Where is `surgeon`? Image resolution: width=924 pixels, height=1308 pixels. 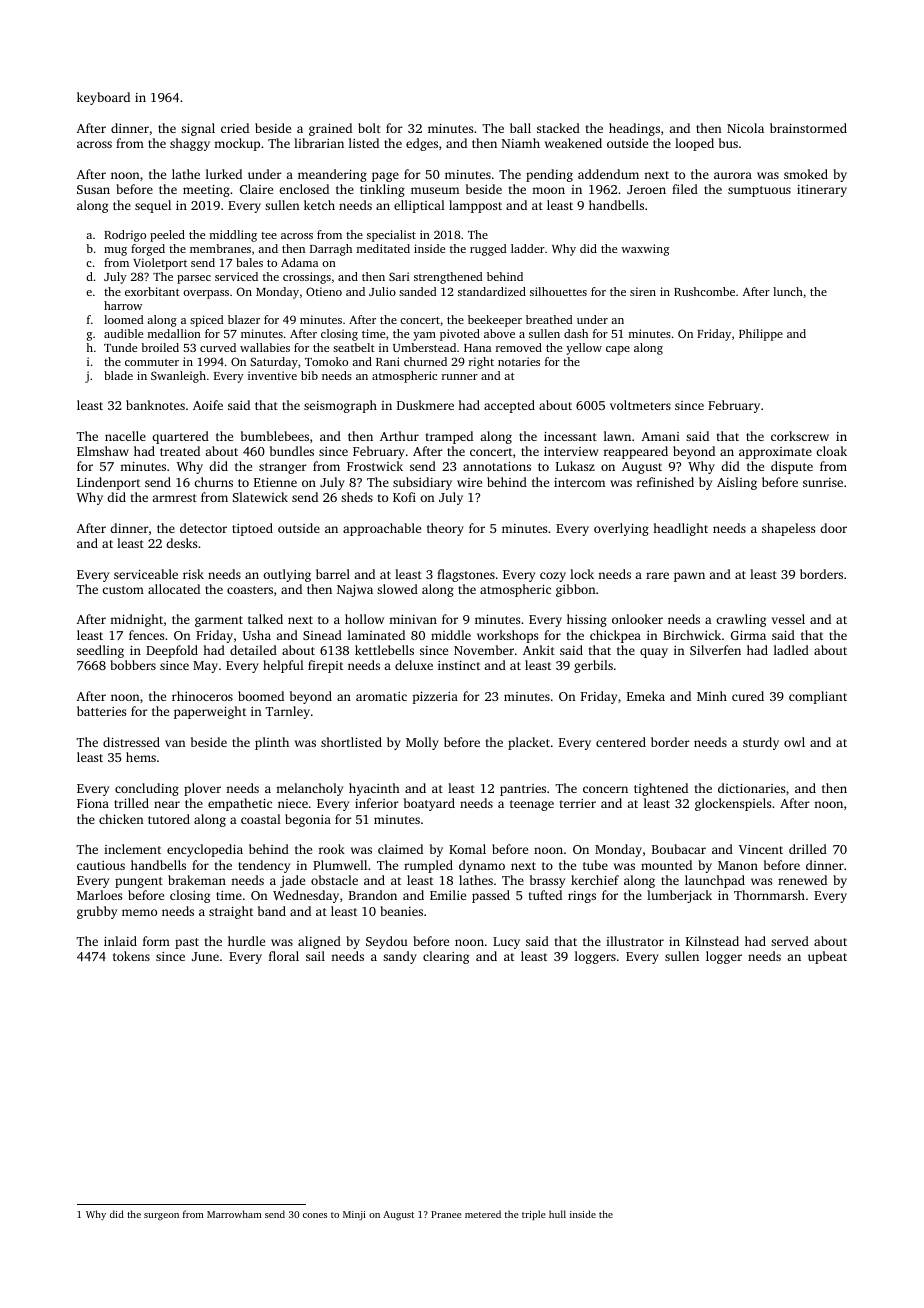 surgeon is located at coordinates (161, 1217).
